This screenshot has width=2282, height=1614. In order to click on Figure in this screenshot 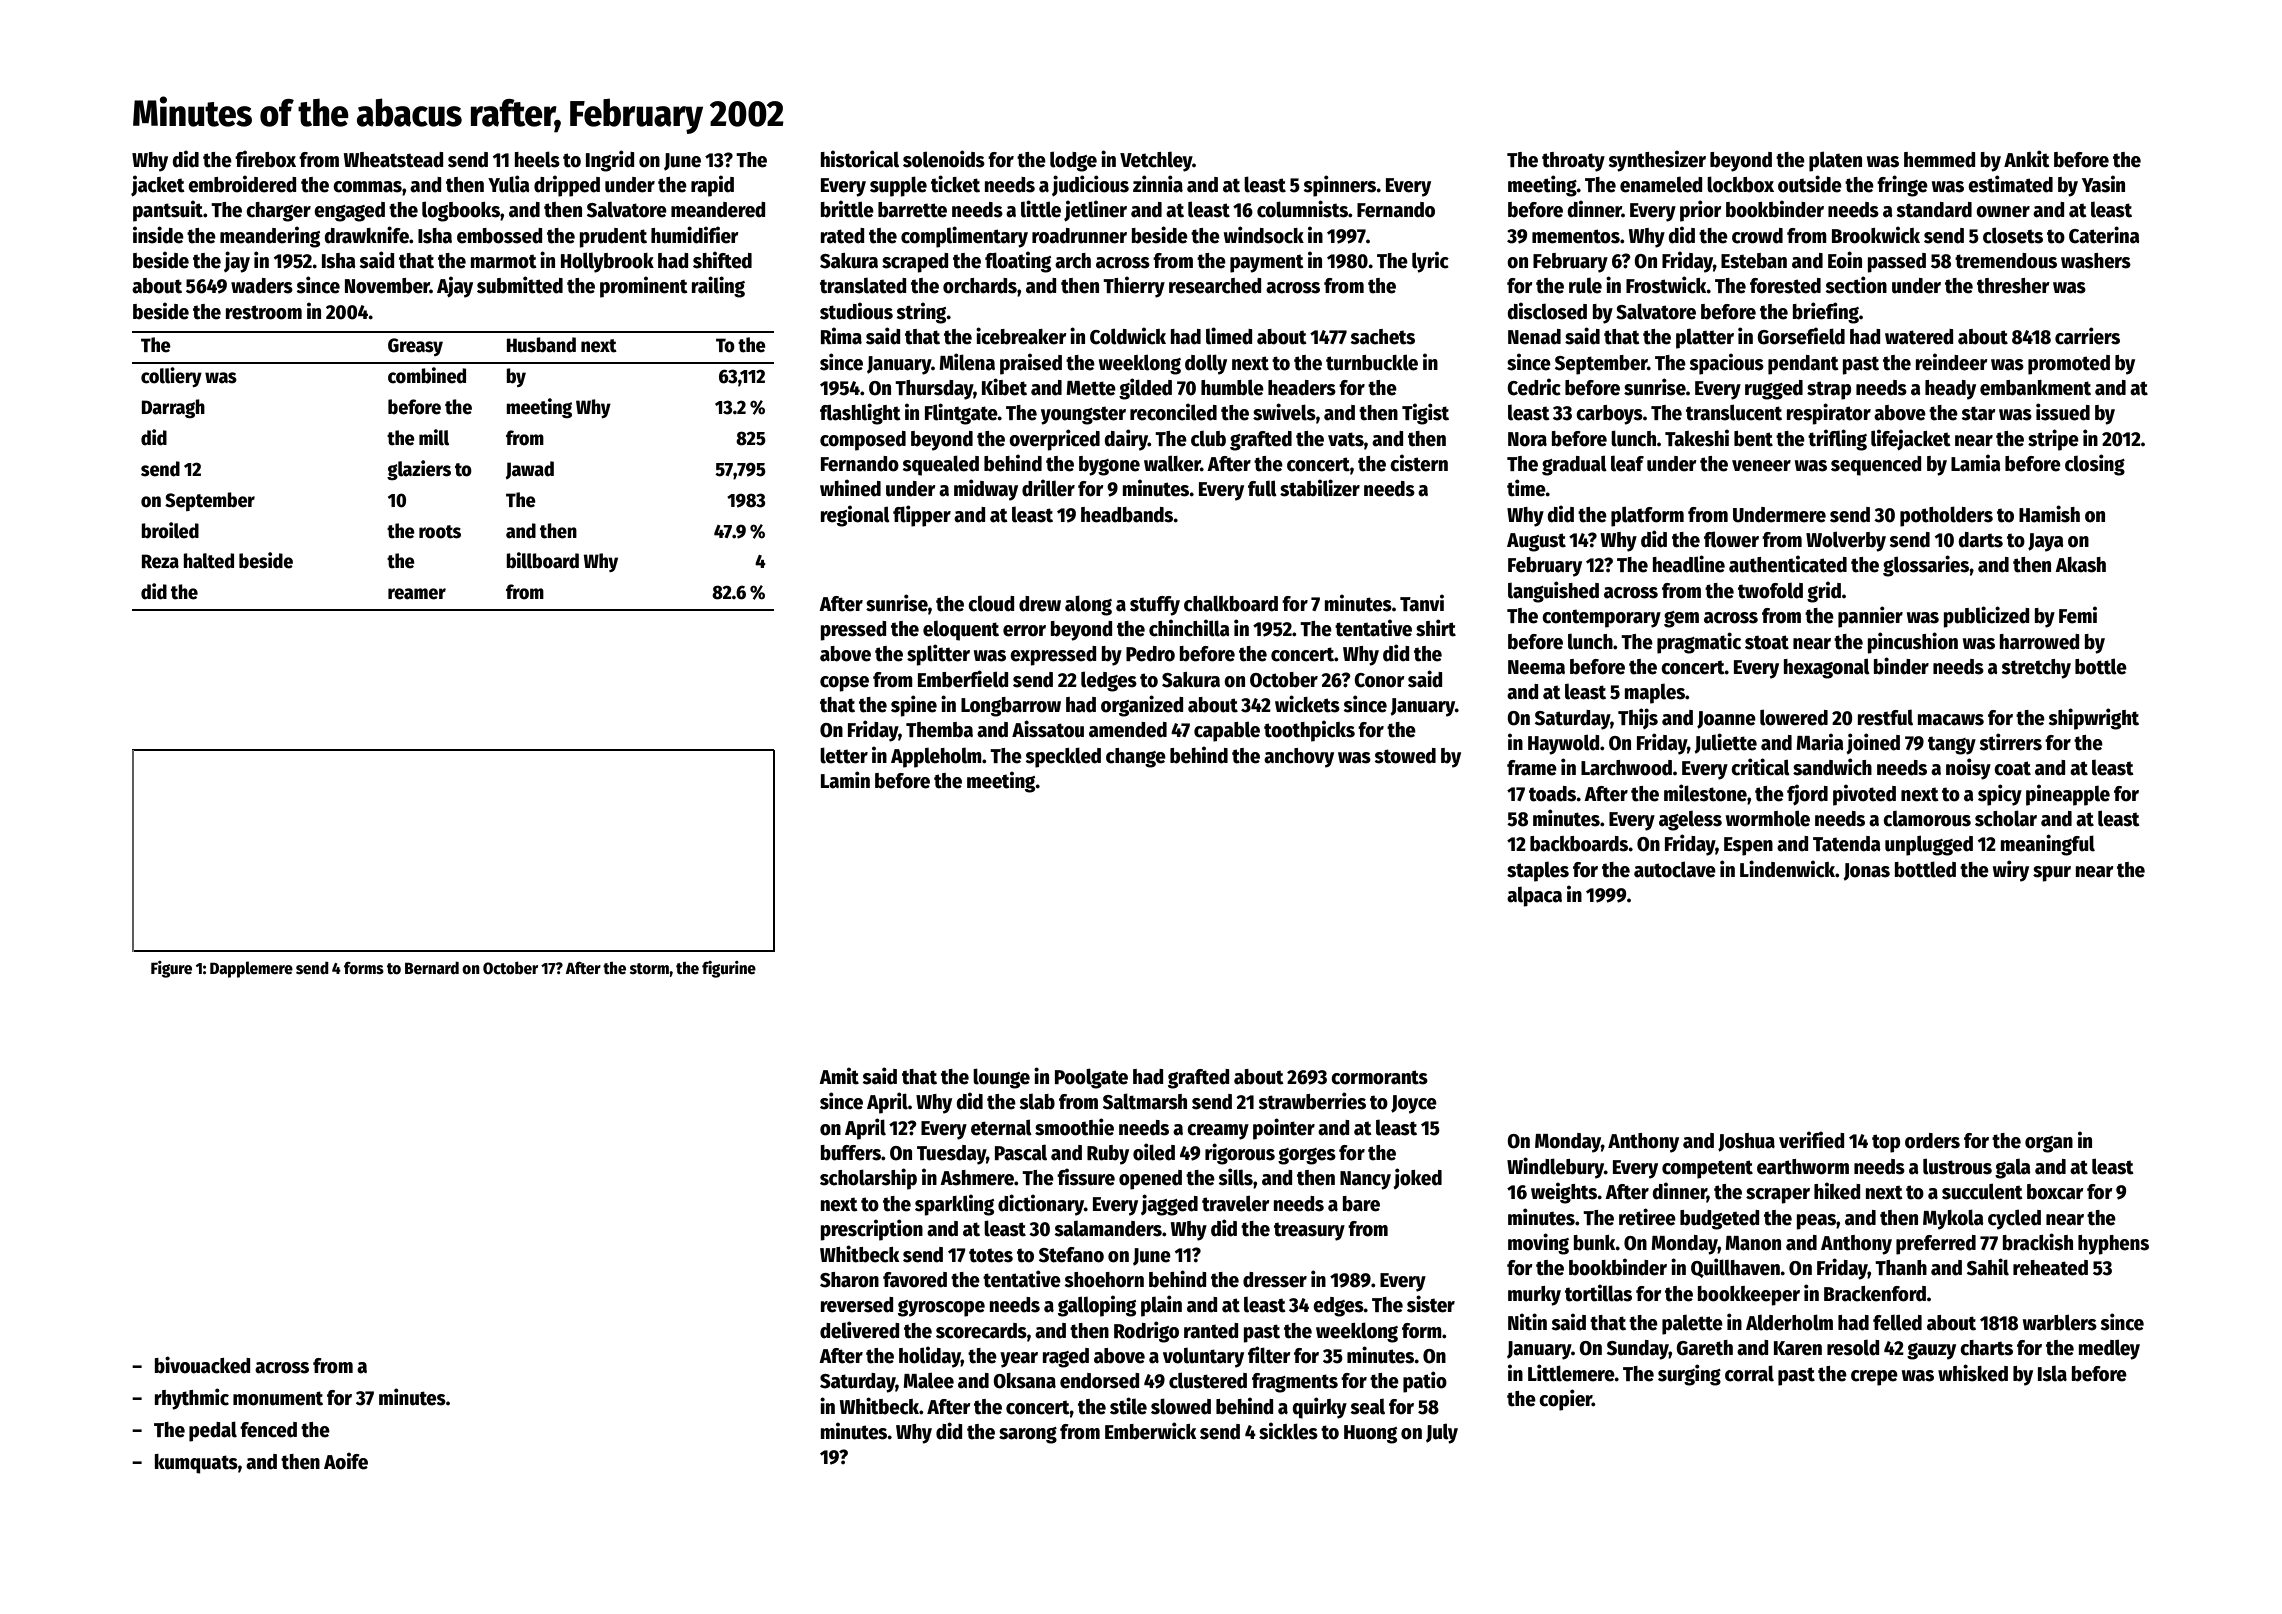, I will do `click(171, 969)`.
